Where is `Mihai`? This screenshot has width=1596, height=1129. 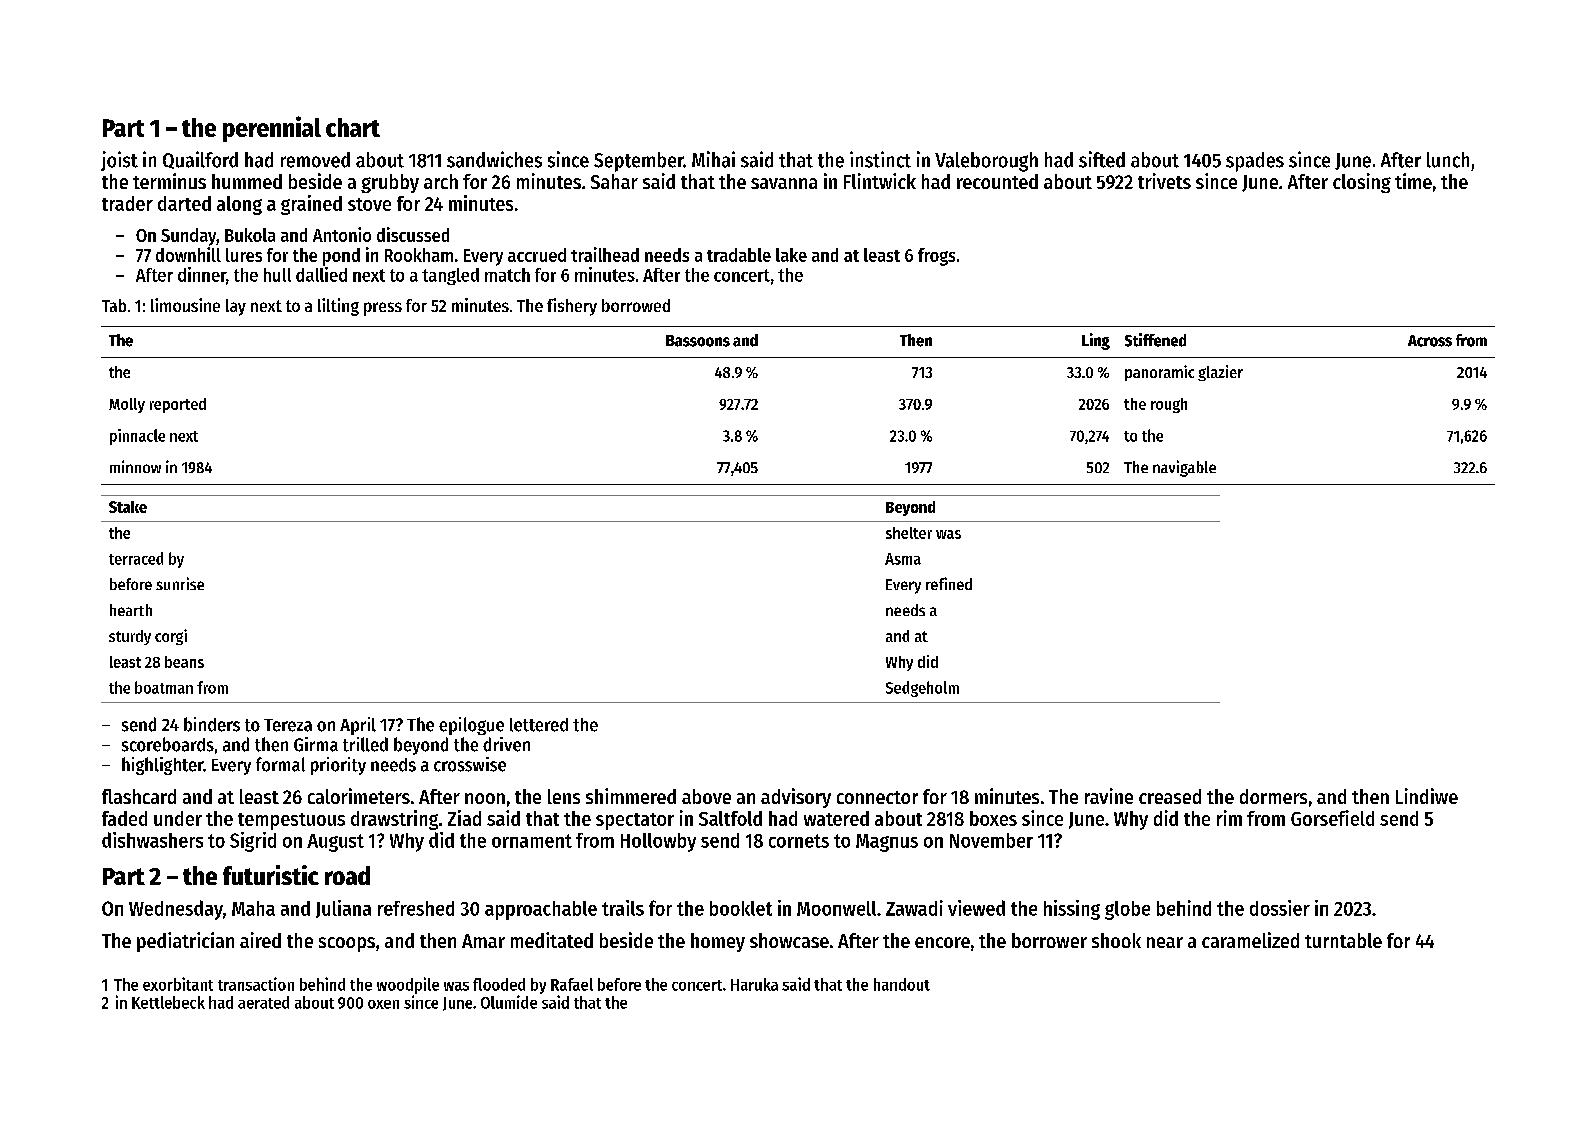
Mihai is located at coordinates (713, 159).
